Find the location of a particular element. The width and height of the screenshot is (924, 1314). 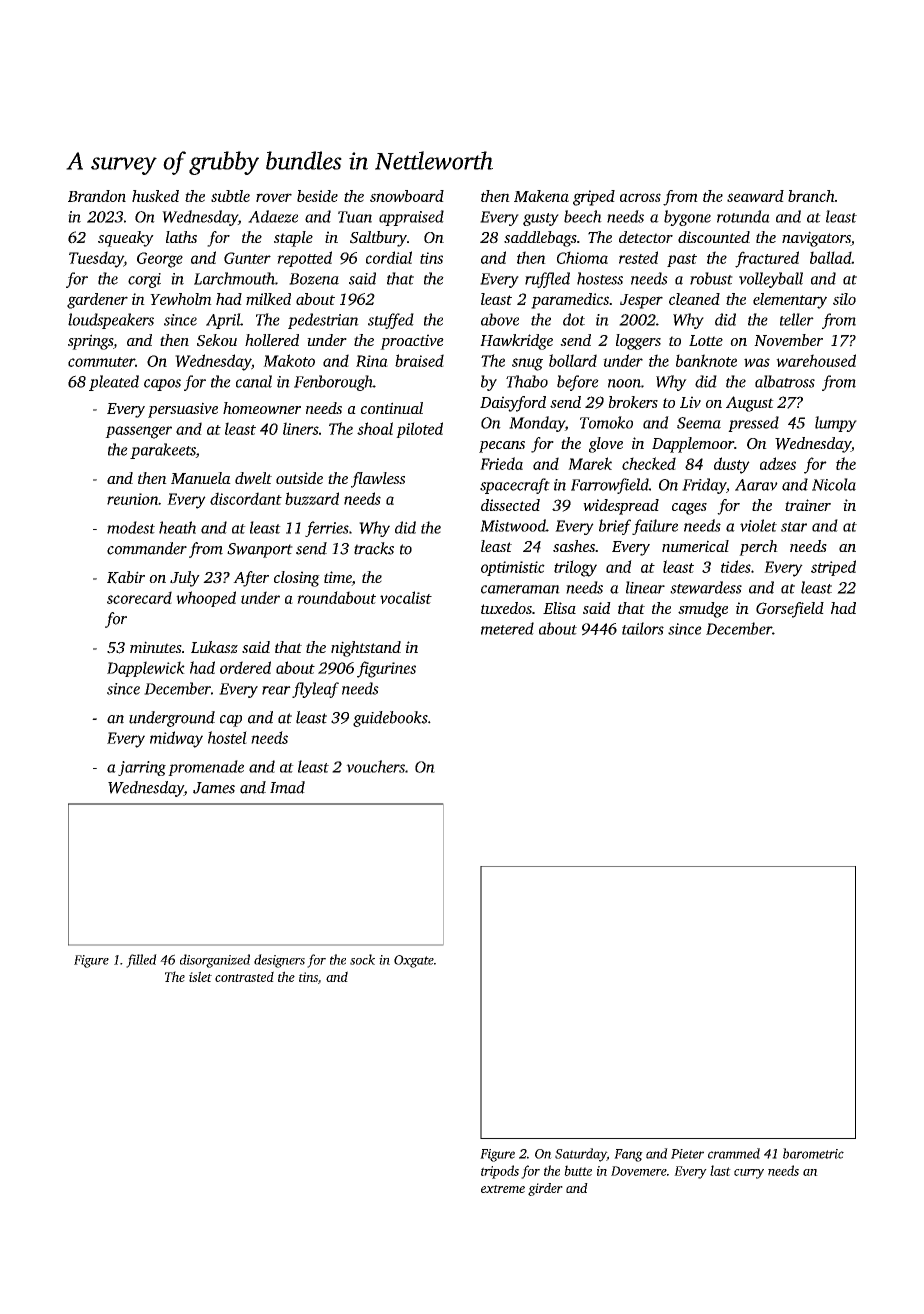

girder is located at coordinates (545, 1189).
